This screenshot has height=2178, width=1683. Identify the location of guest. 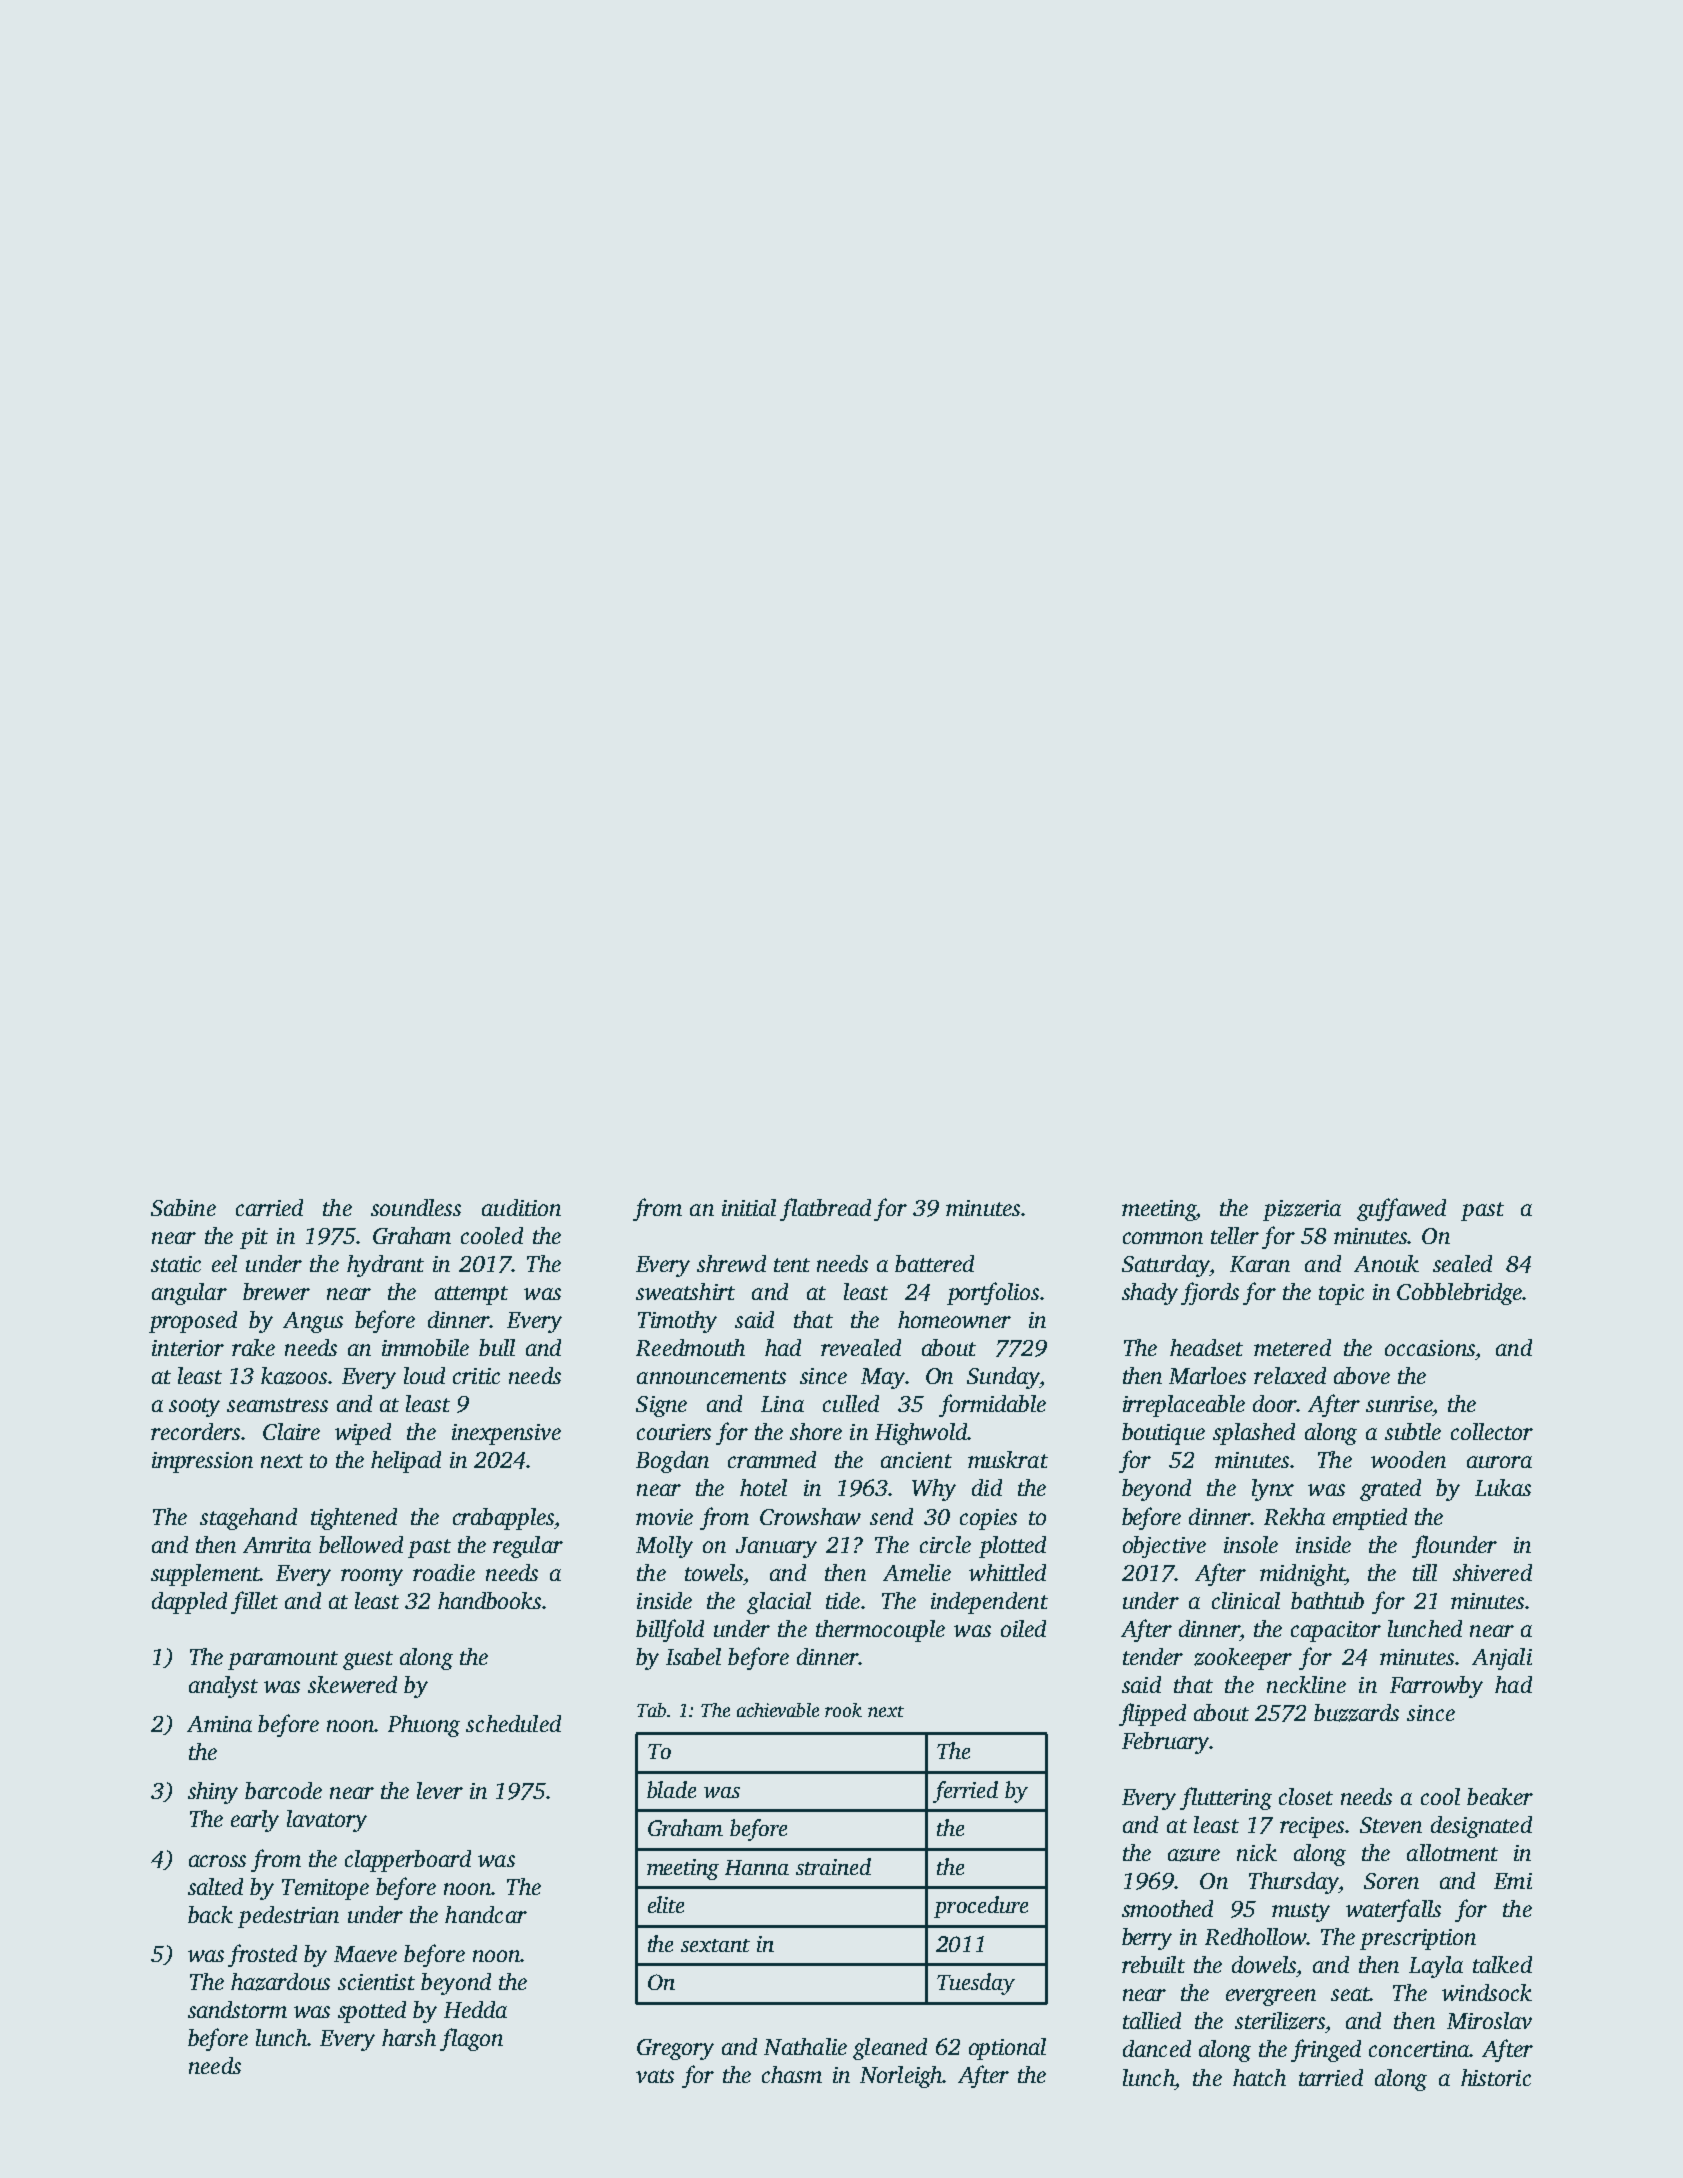
(368, 1660).
